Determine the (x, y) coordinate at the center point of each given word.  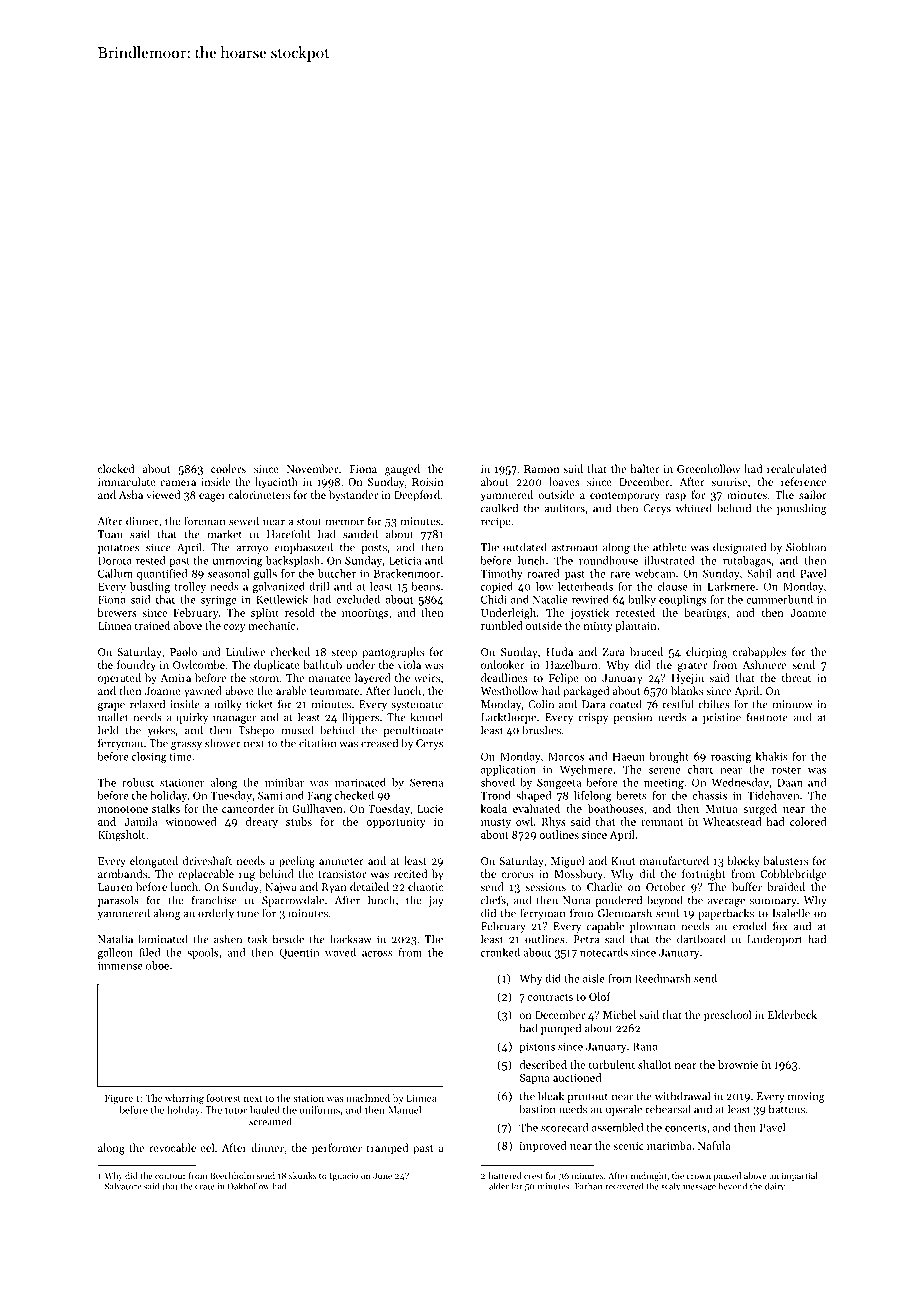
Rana (645, 1046)
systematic (417, 705)
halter (645, 468)
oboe (157, 965)
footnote (767, 717)
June (382, 1175)
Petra (586, 939)
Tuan (110, 534)
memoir (345, 521)
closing (149, 757)
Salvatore (123, 1186)
